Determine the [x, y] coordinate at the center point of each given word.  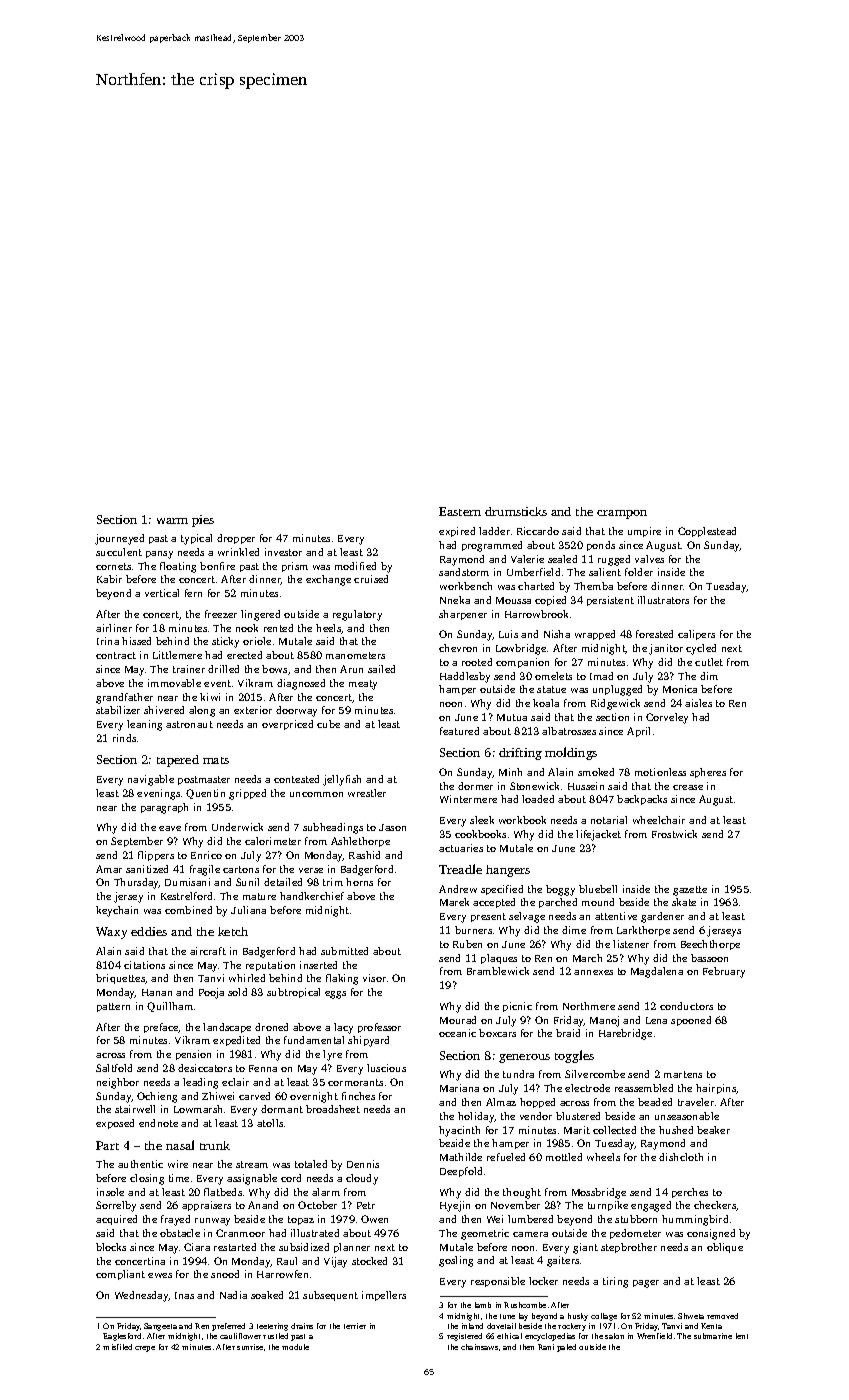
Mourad [458, 1020]
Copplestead [707, 532]
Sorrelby [116, 1206]
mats [216, 760]
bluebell [598, 889]
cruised [371, 579]
